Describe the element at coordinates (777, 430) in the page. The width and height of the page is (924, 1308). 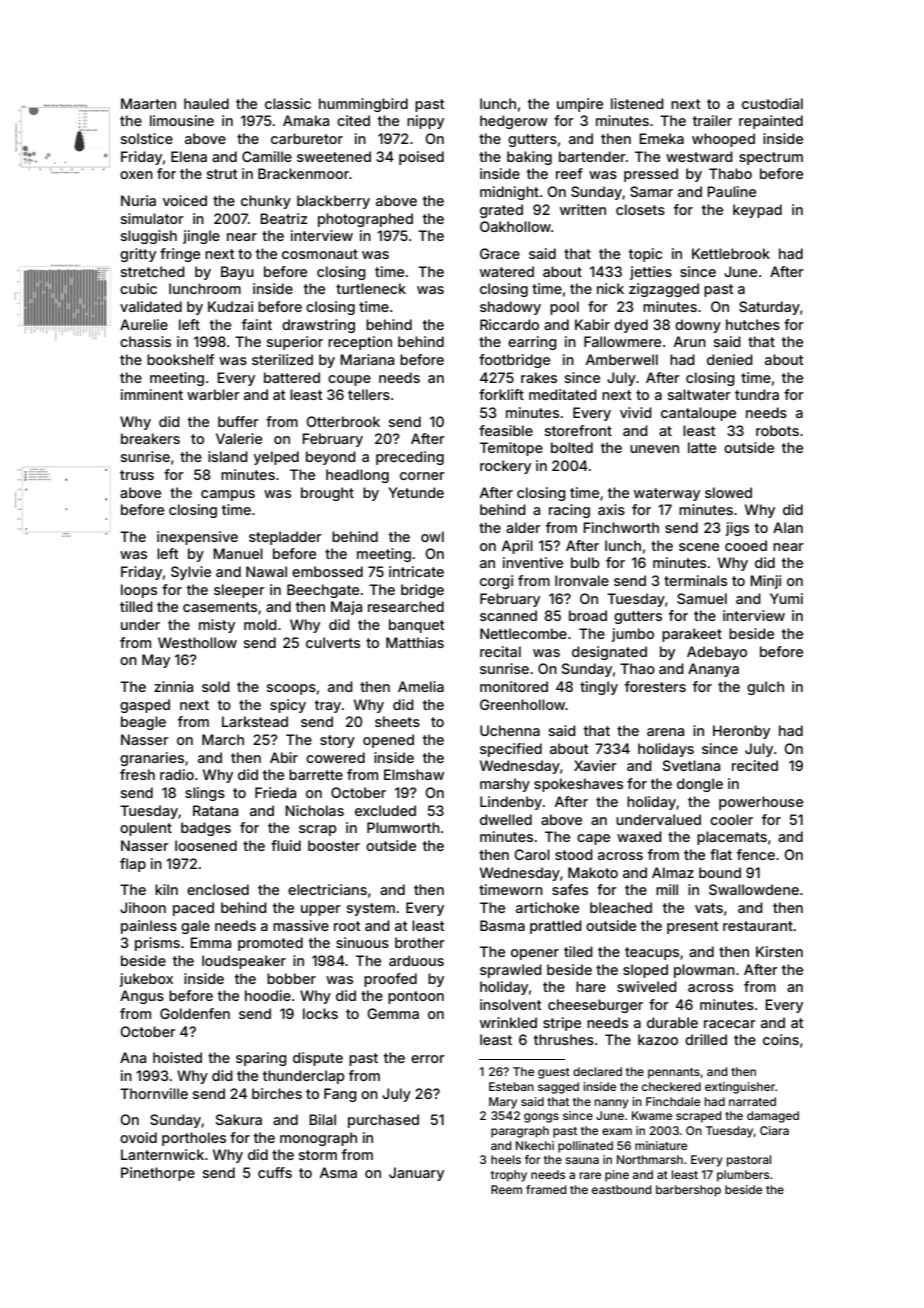
I see `robots` at that location.
